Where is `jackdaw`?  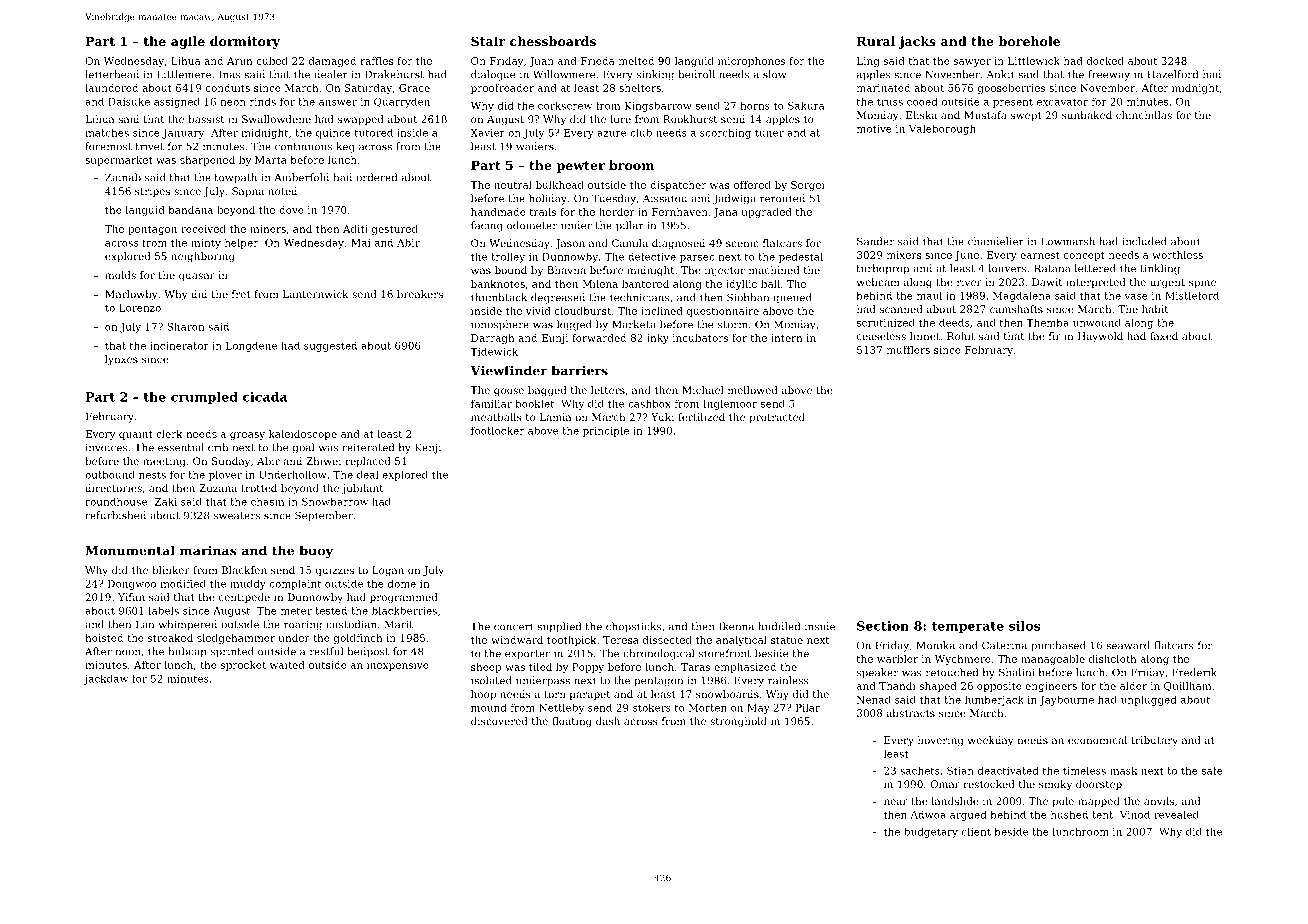
jackdaw is located at coordinates (106, 679).
